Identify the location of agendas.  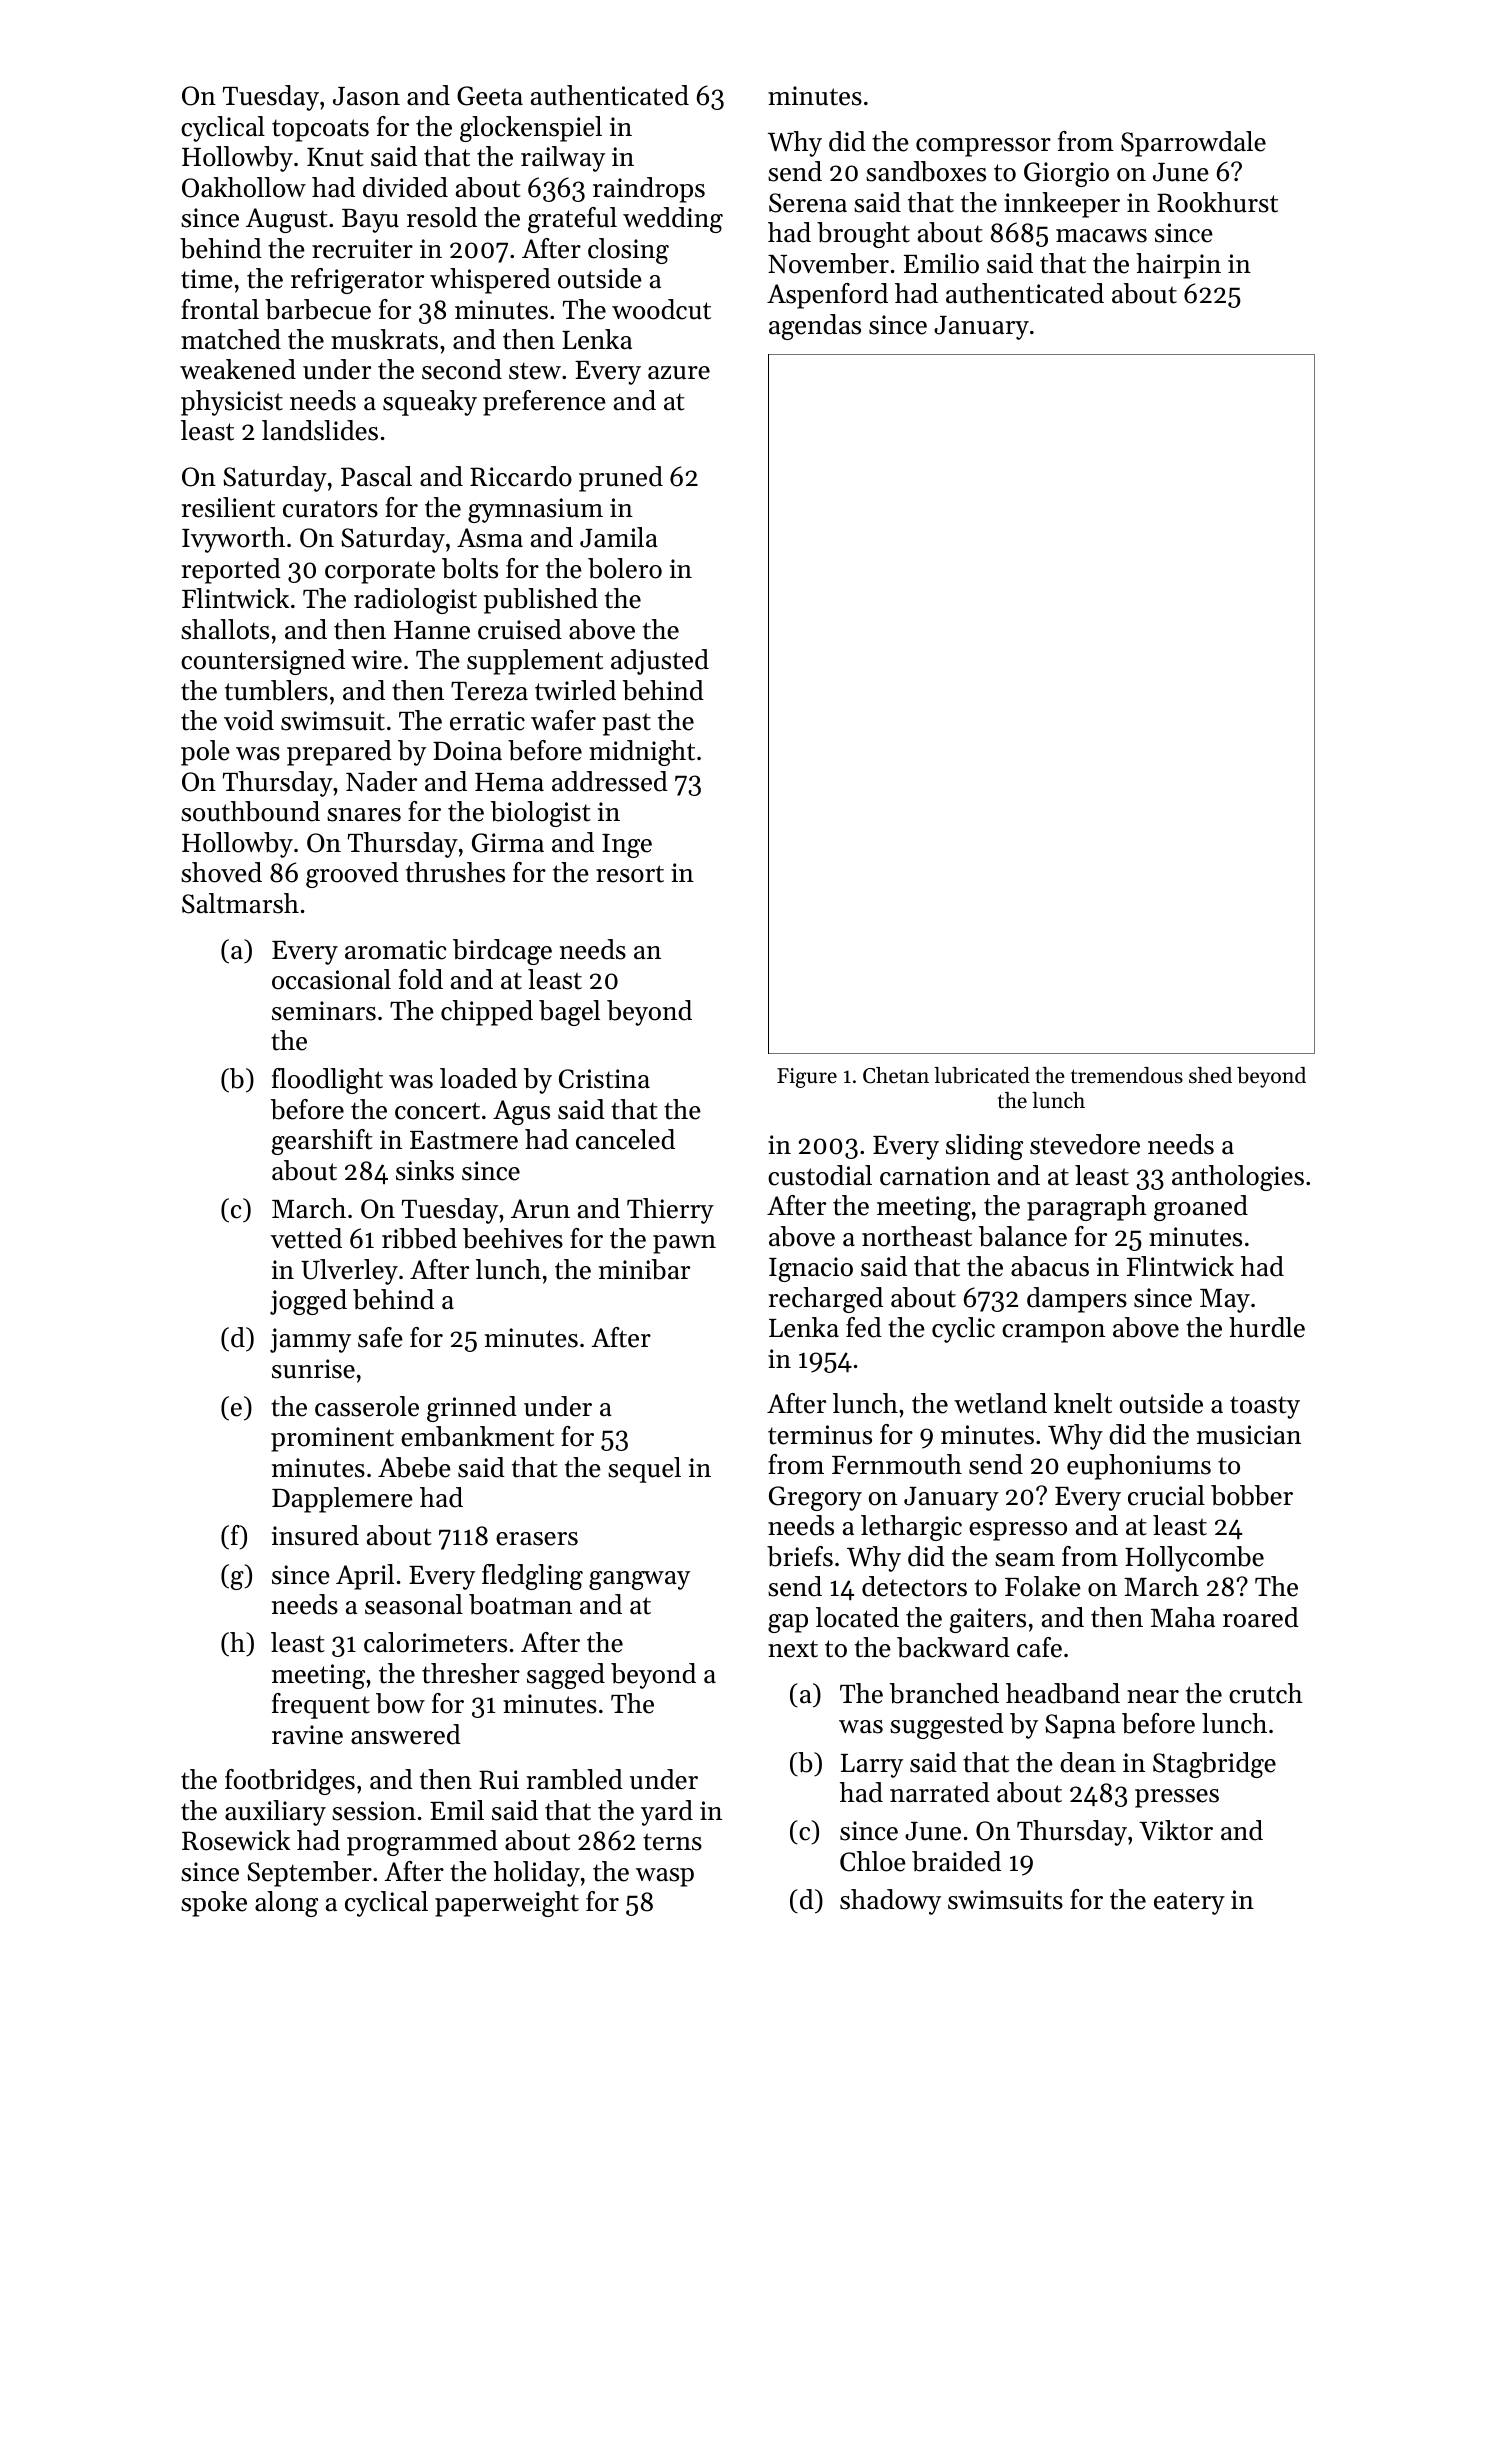
(815, 327).
